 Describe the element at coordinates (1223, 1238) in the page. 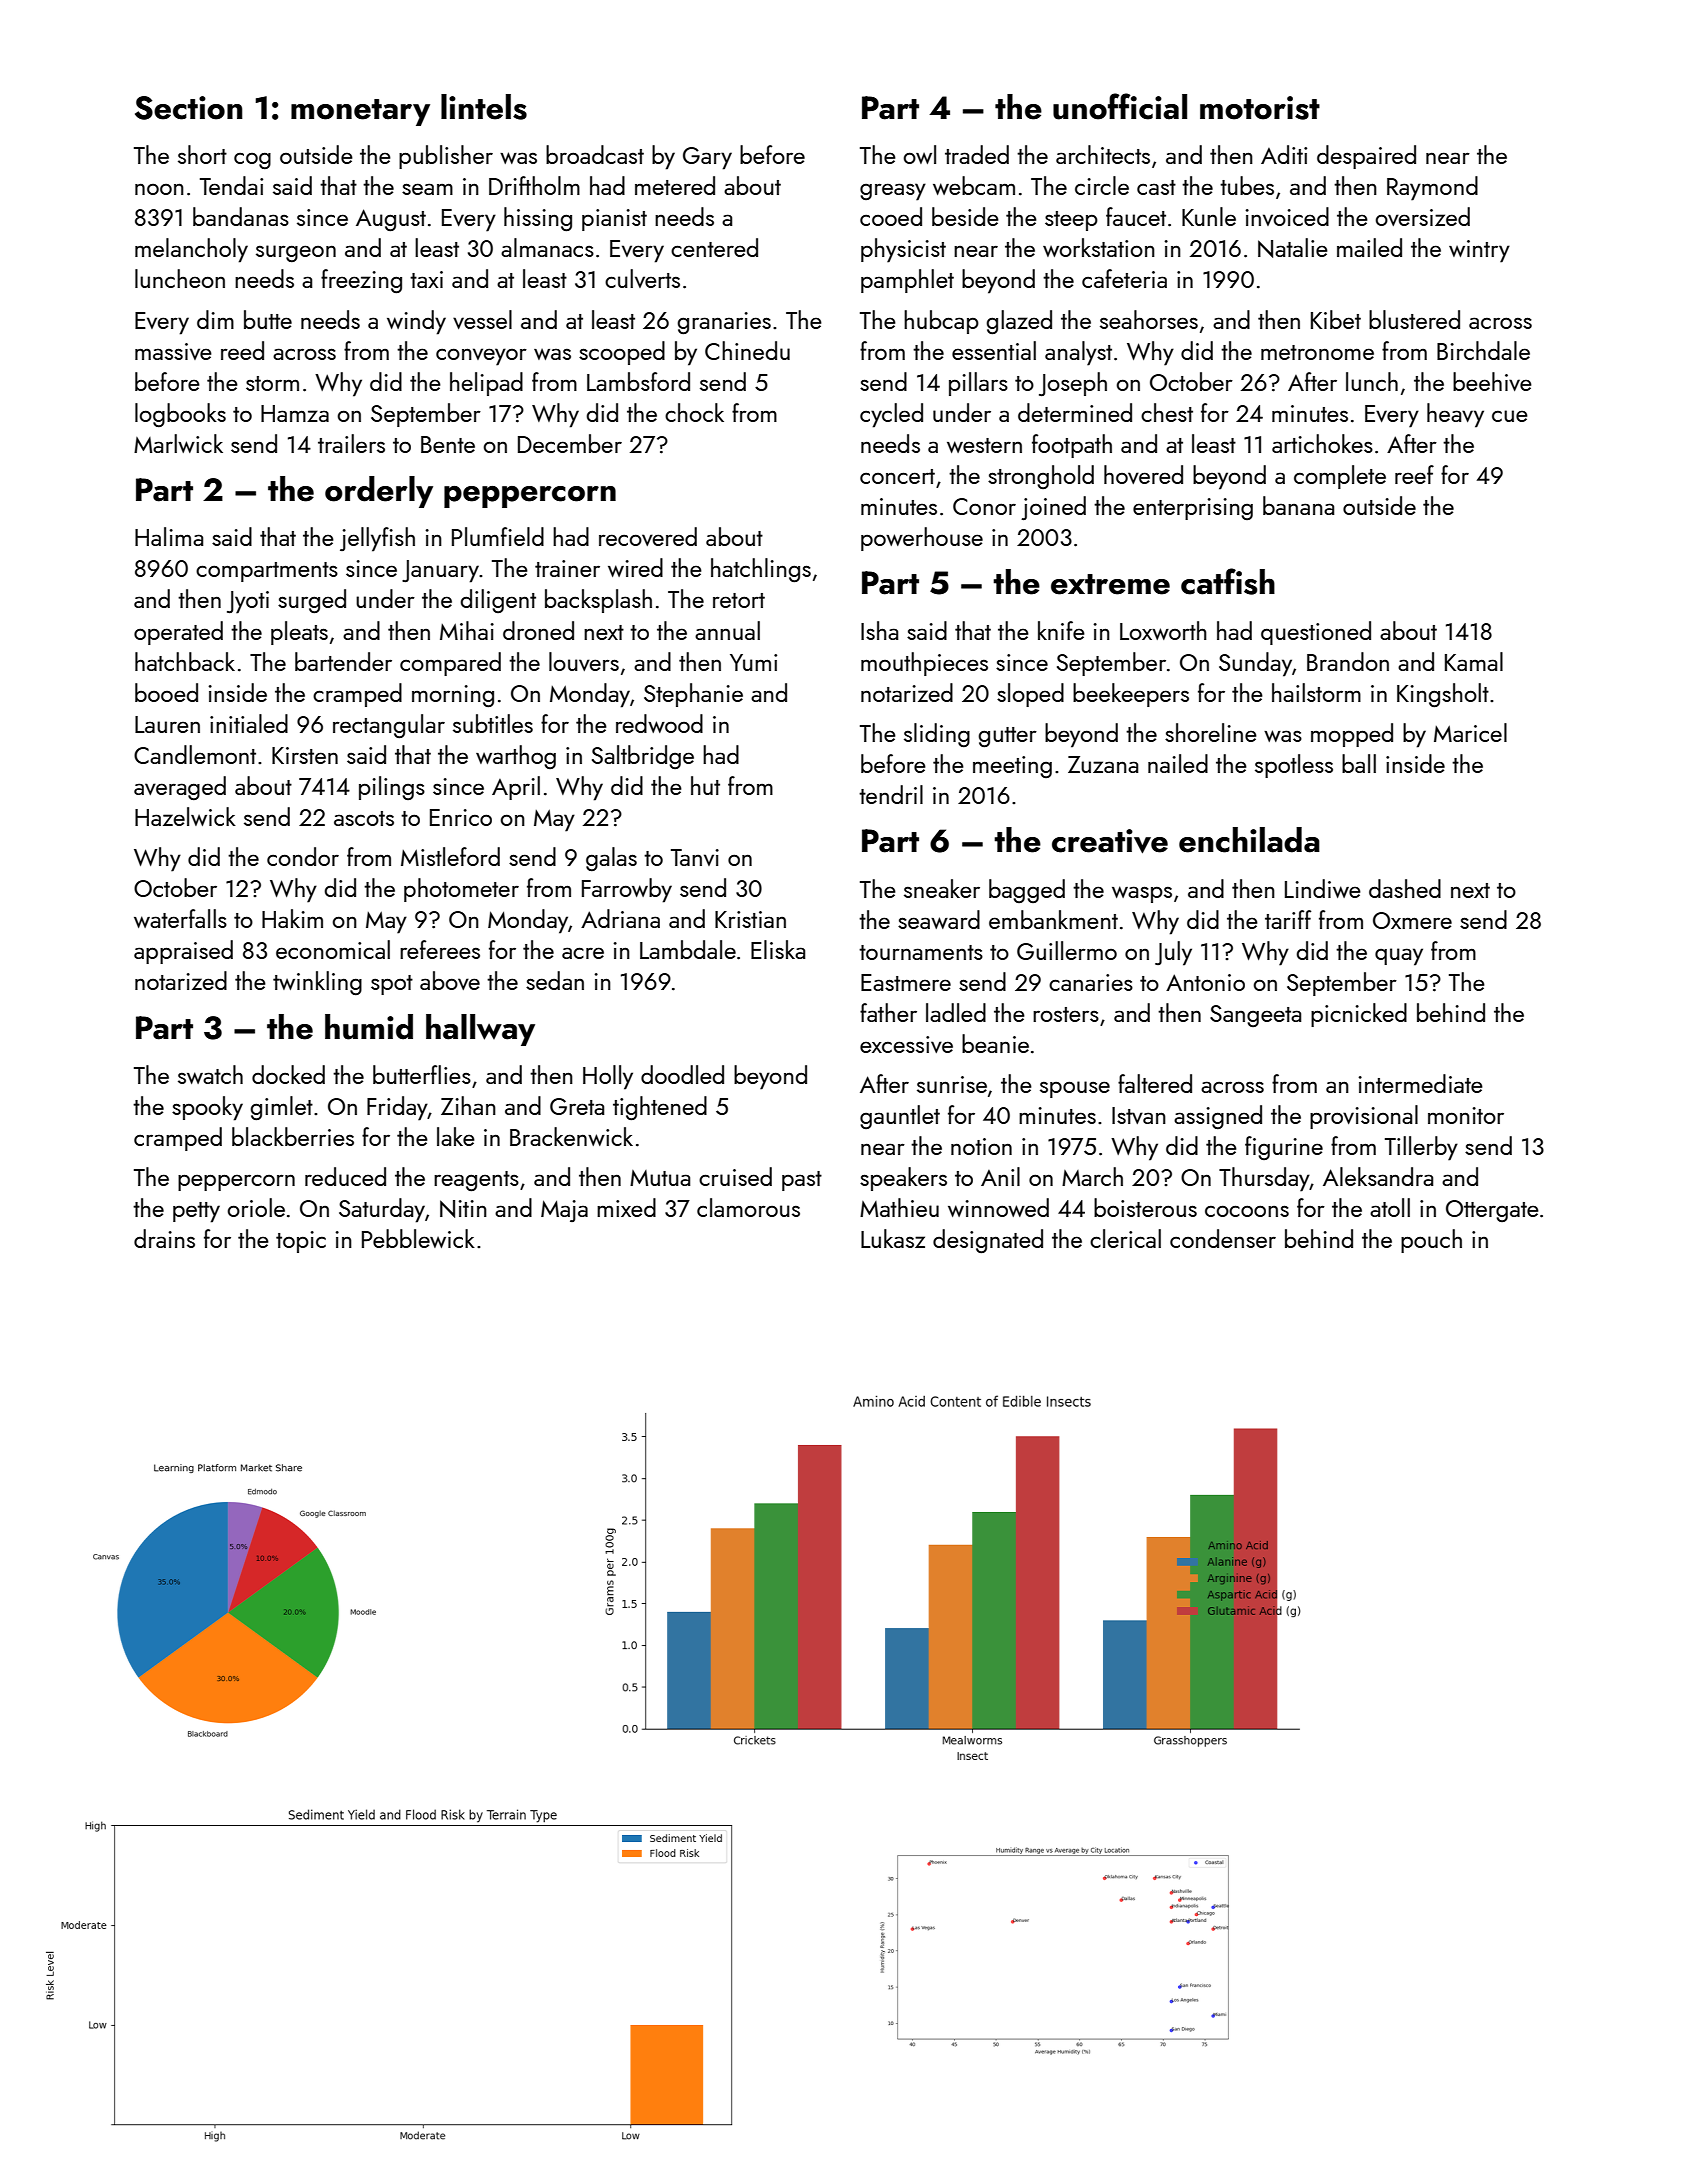

I see `condenser` at that location.
